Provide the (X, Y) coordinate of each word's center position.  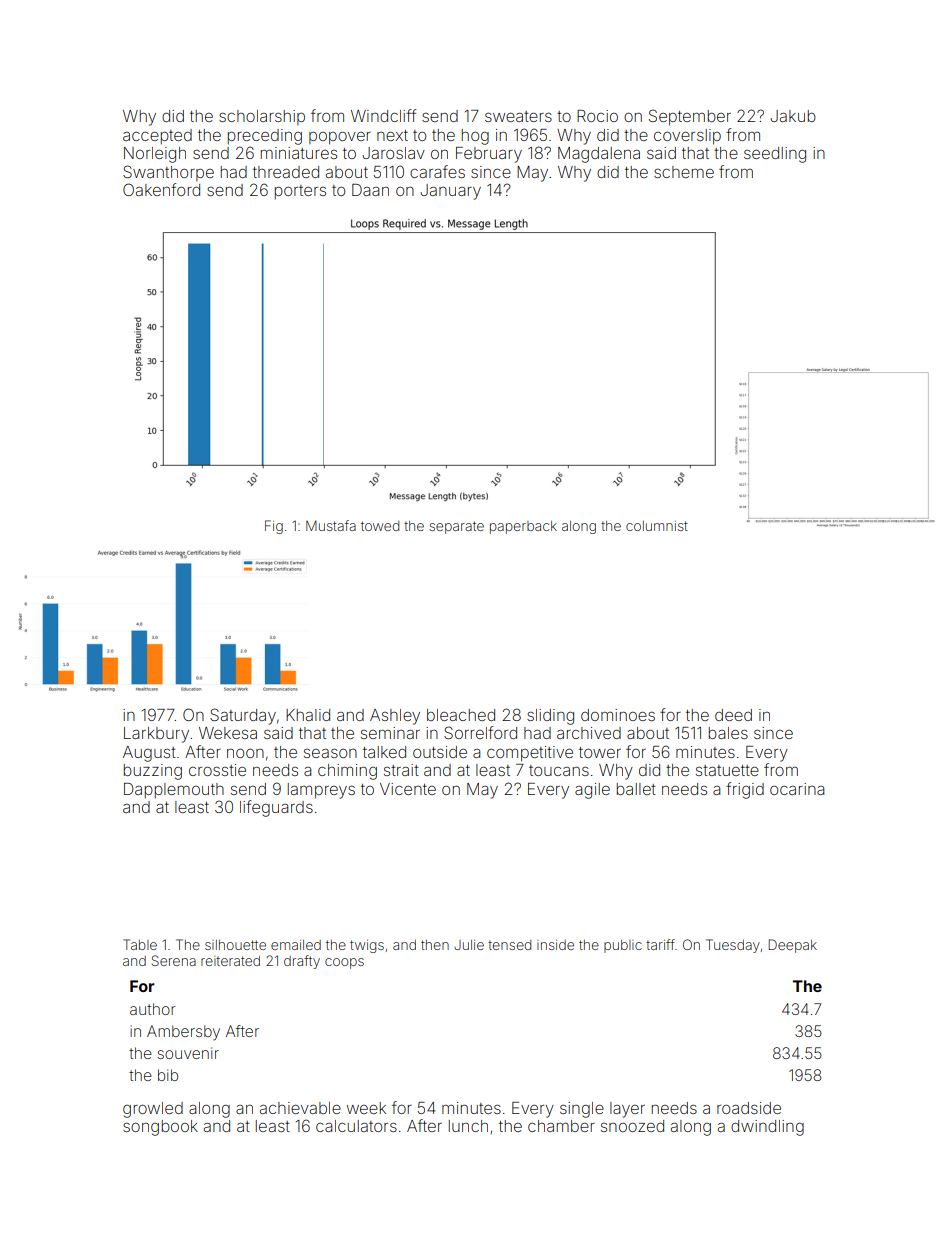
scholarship (262, 117)
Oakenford (161, 189)
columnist (657, 526)
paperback (523, 527)
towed (380, 526)
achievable (300, 1108)
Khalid (308, 715)
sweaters (518, 116)
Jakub (793, 116)
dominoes (618, 715)
